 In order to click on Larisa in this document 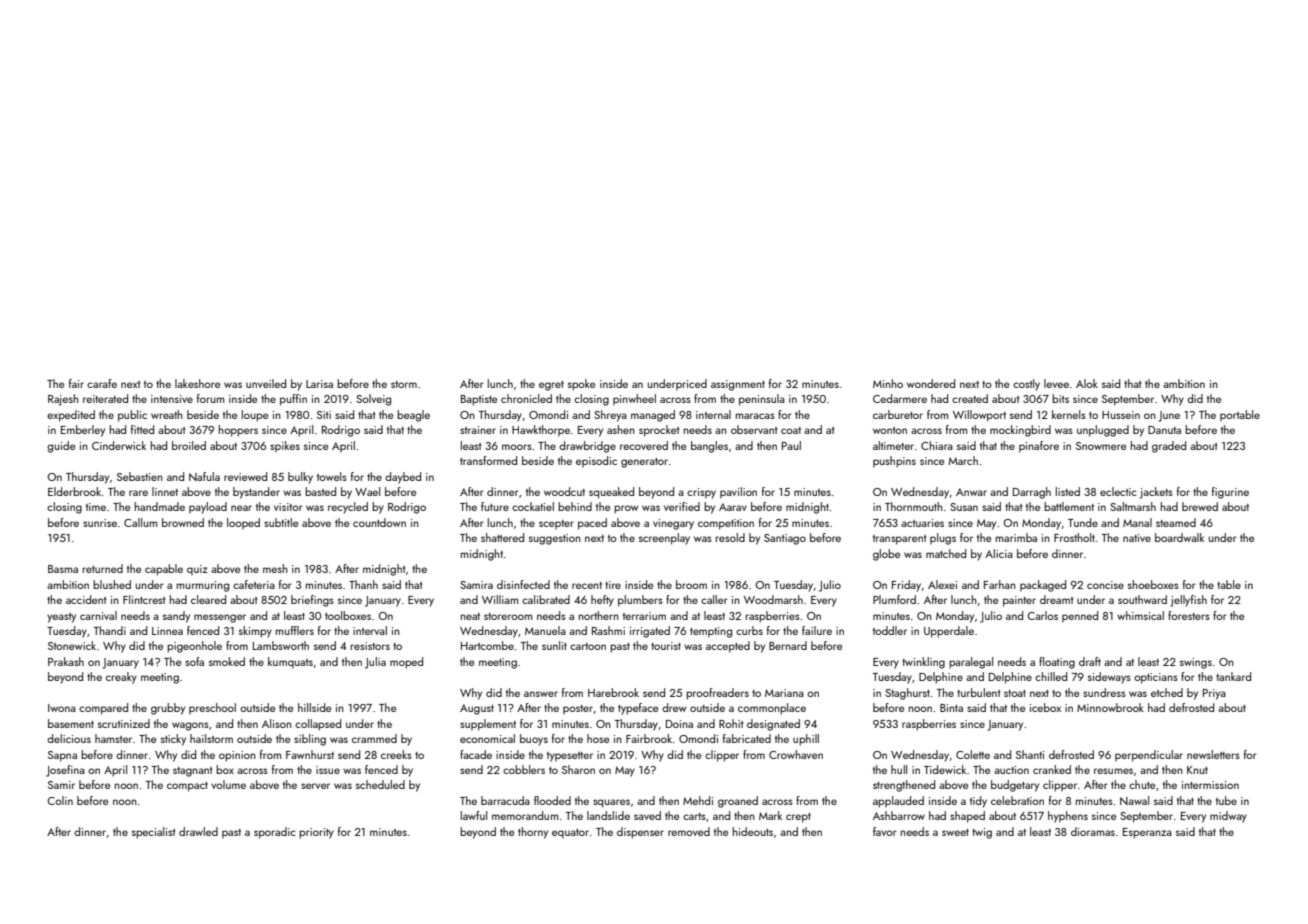, I will do `click(319, 384)`.
